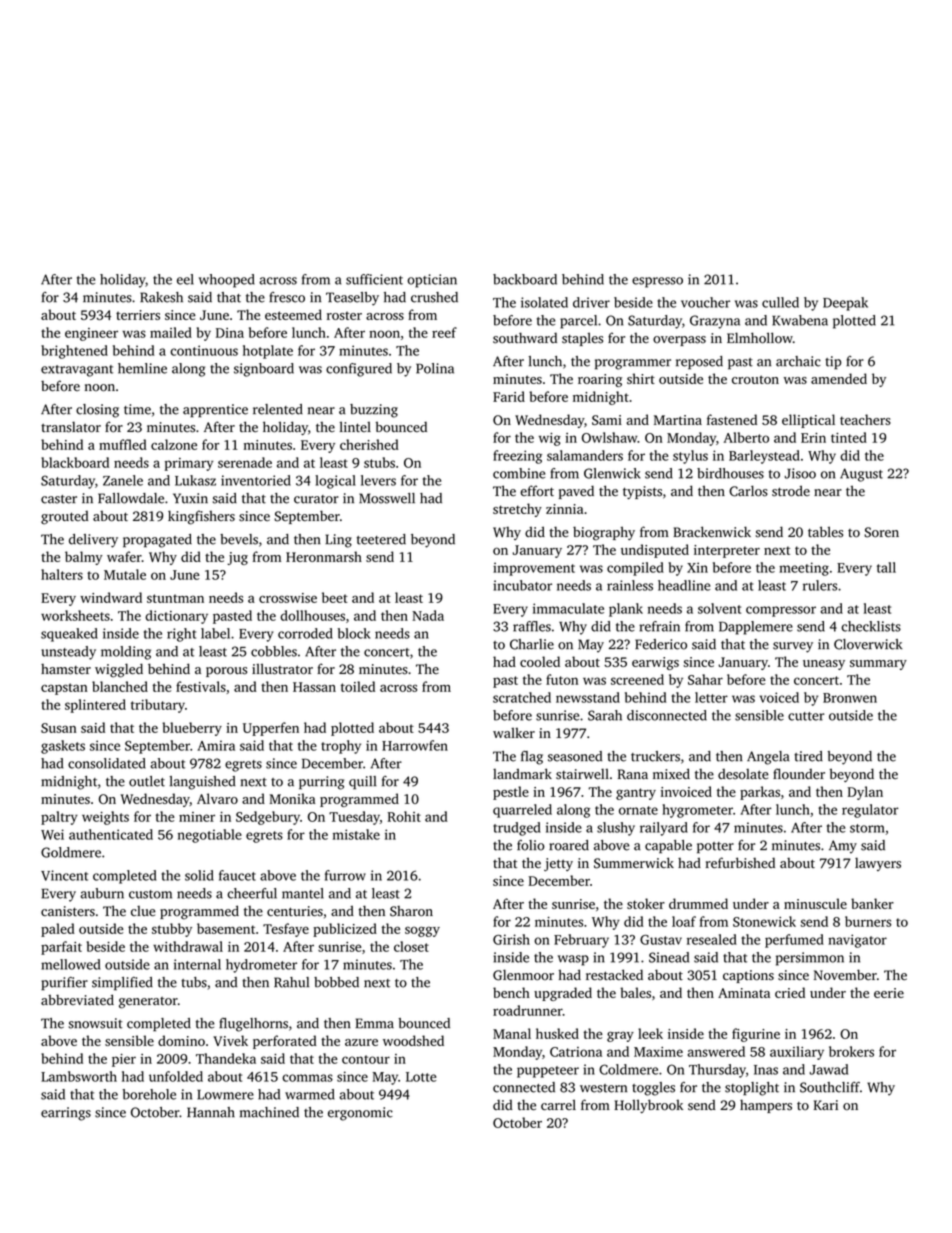 The width and height of the page is (952, 1233). I want to click on engineer, so click(91, 334).
